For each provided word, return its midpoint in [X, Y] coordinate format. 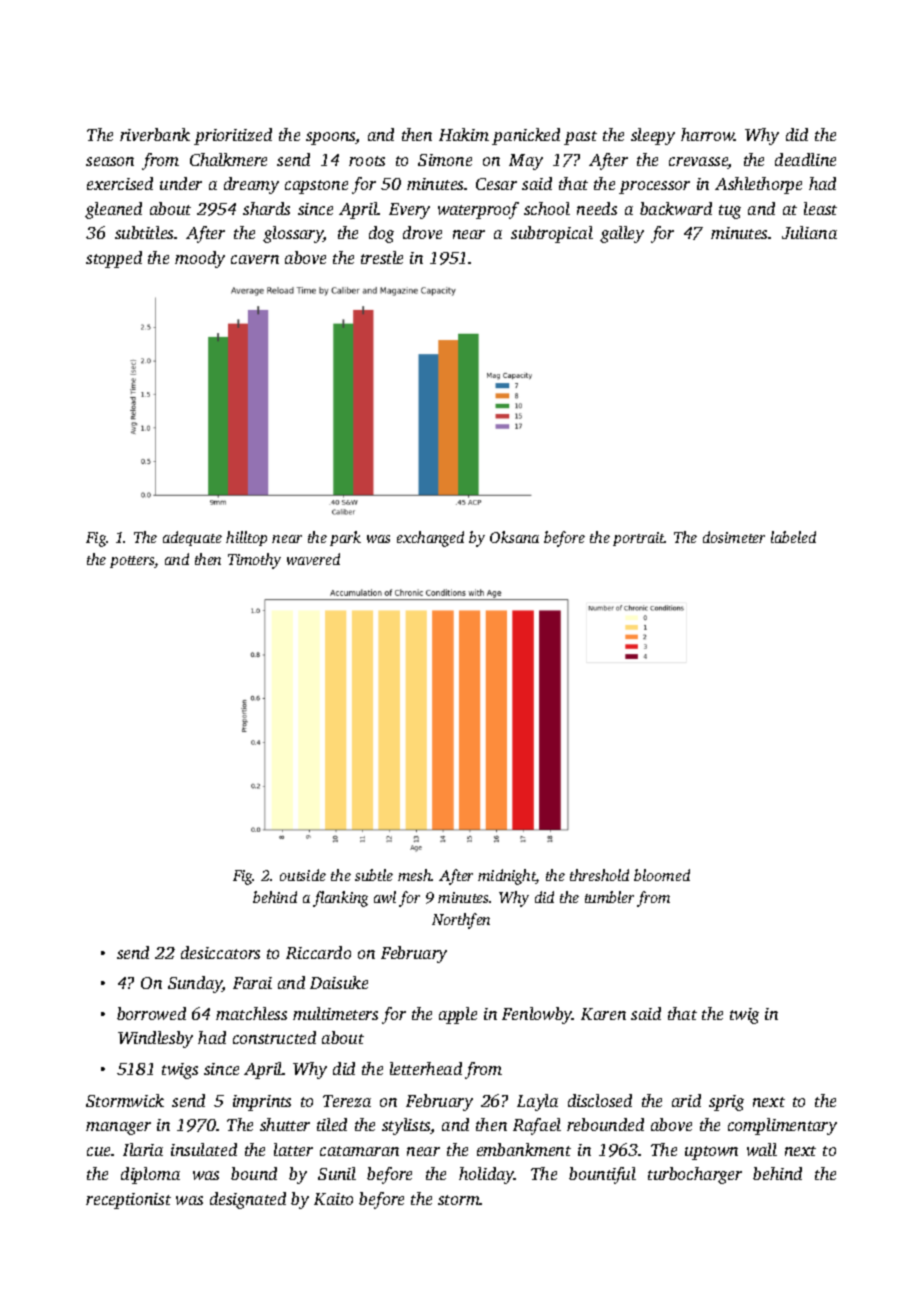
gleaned [113, 210]
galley [622, 234]
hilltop [246, 538]
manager [118, 1128]
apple [458, 1015]
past [580, 138]
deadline [805, 159]
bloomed [662, 875]
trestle [382, 257]
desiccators [220, 952]
